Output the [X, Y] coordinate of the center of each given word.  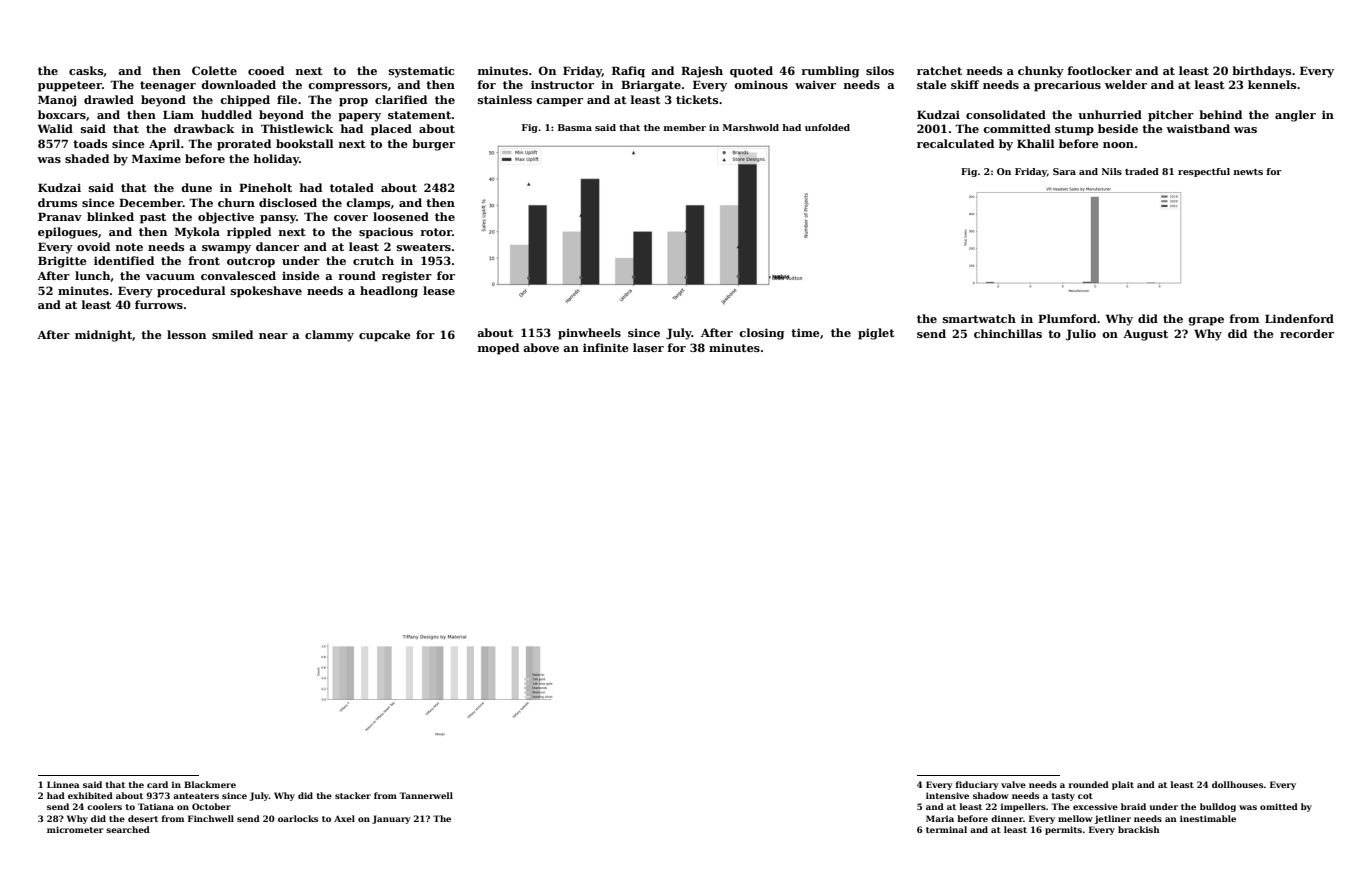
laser [648, 347]
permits [1063, 830]
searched [128, 829]
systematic [421, 72]
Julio [1081, 335]
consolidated [1006, 114]
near [273, 336]
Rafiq [628, 72]
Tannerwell [426, 795]
